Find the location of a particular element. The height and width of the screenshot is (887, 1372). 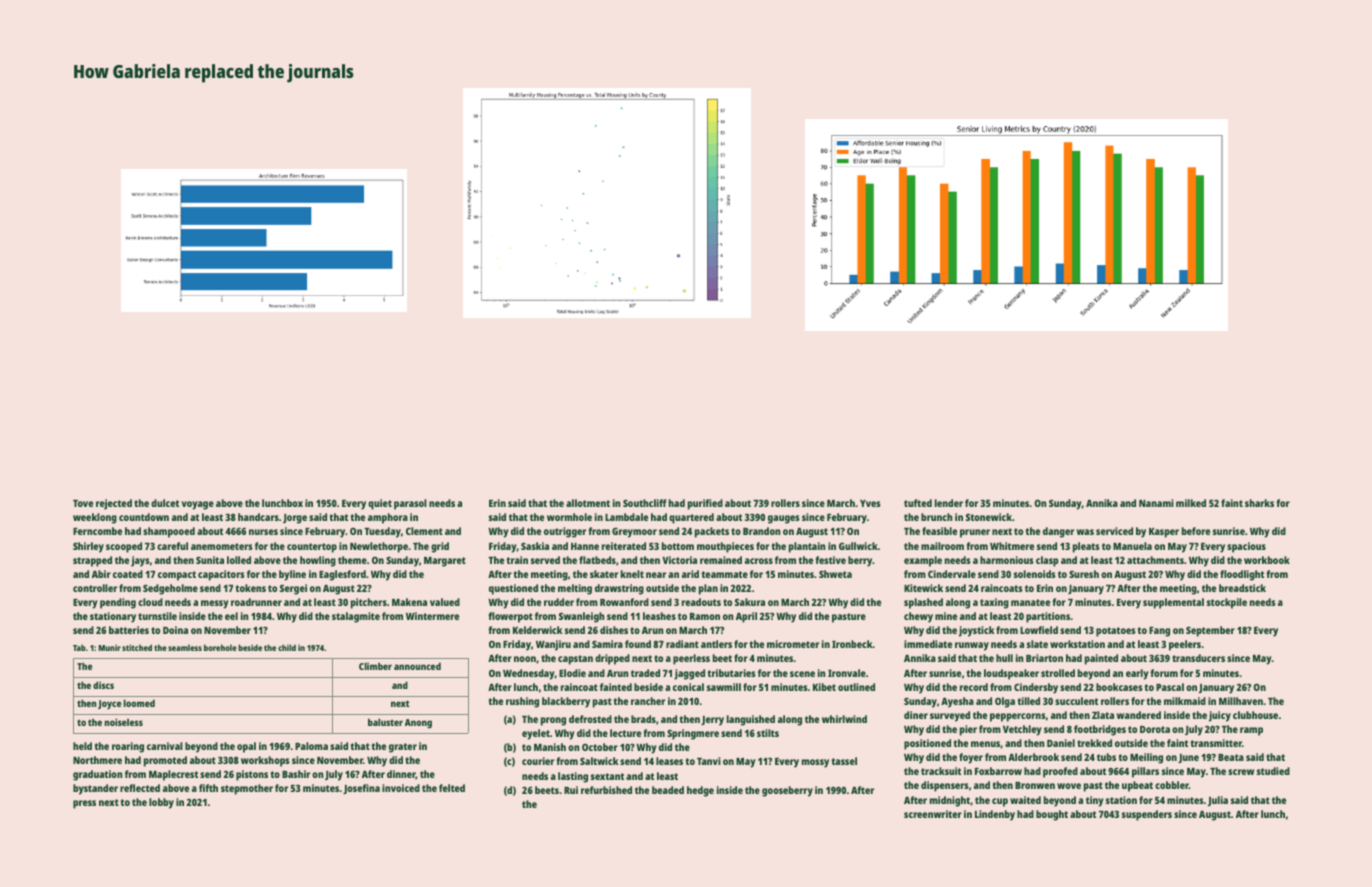

trekked is located at coordinates (1094, 743).
